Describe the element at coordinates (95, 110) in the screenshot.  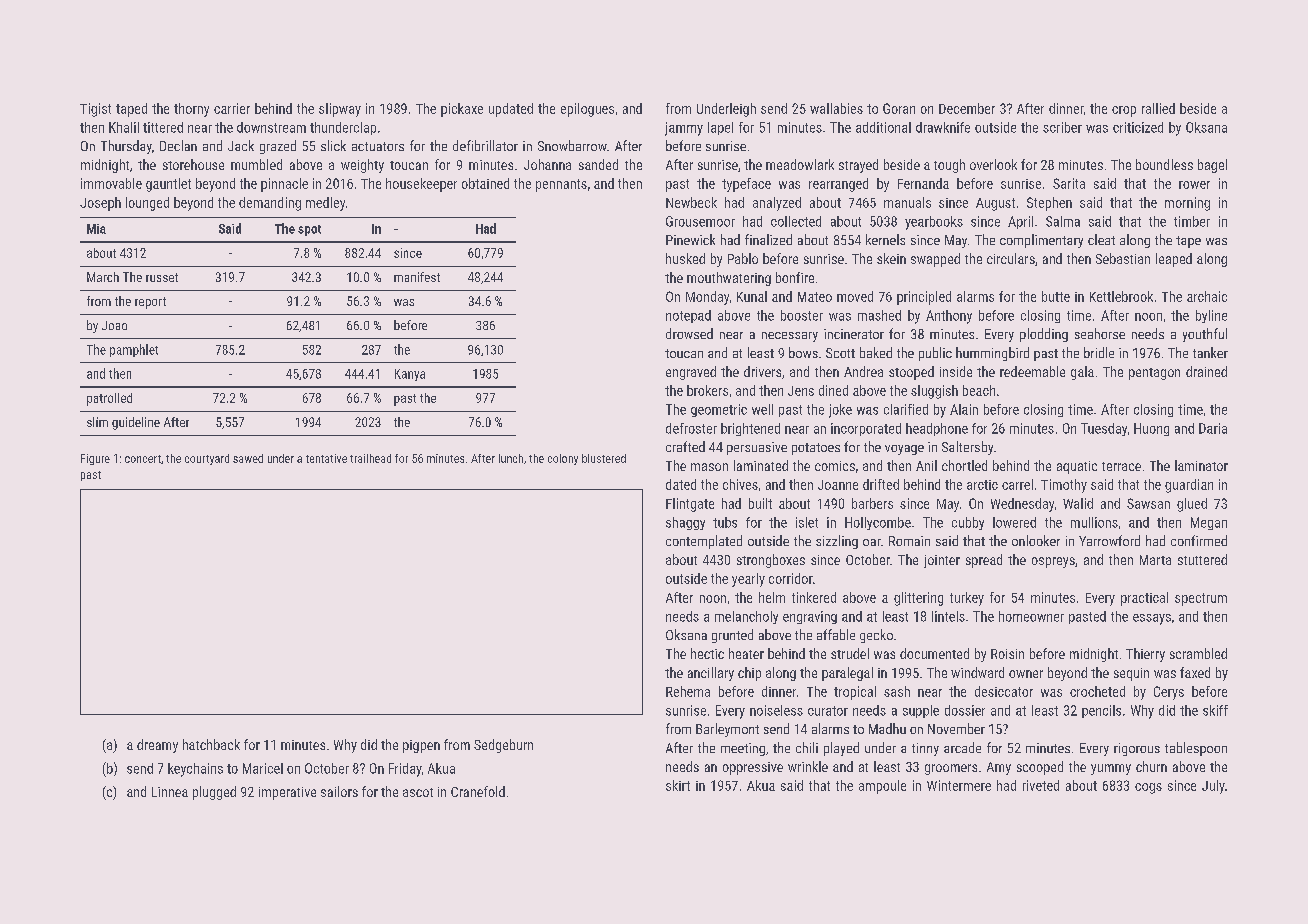
I see `Tigist` at that location.
